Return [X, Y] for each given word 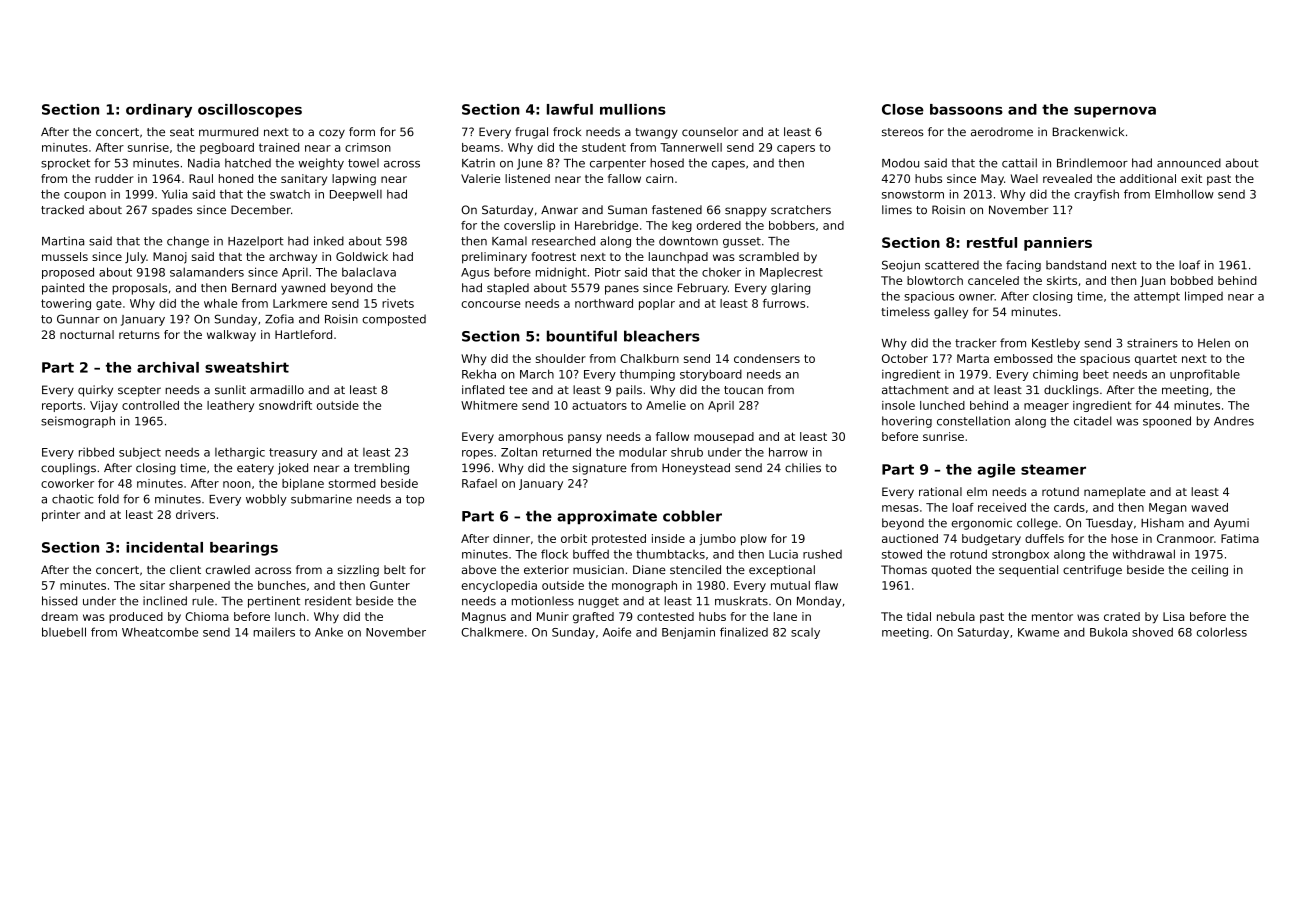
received [1002, 507]
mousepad [724, 437]
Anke [329, 632]
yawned [303, 289]
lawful [570, 109]
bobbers [792, 225]
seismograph [78, 422]
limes [897, 210]
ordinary [159, 111]
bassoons [966, 109]
